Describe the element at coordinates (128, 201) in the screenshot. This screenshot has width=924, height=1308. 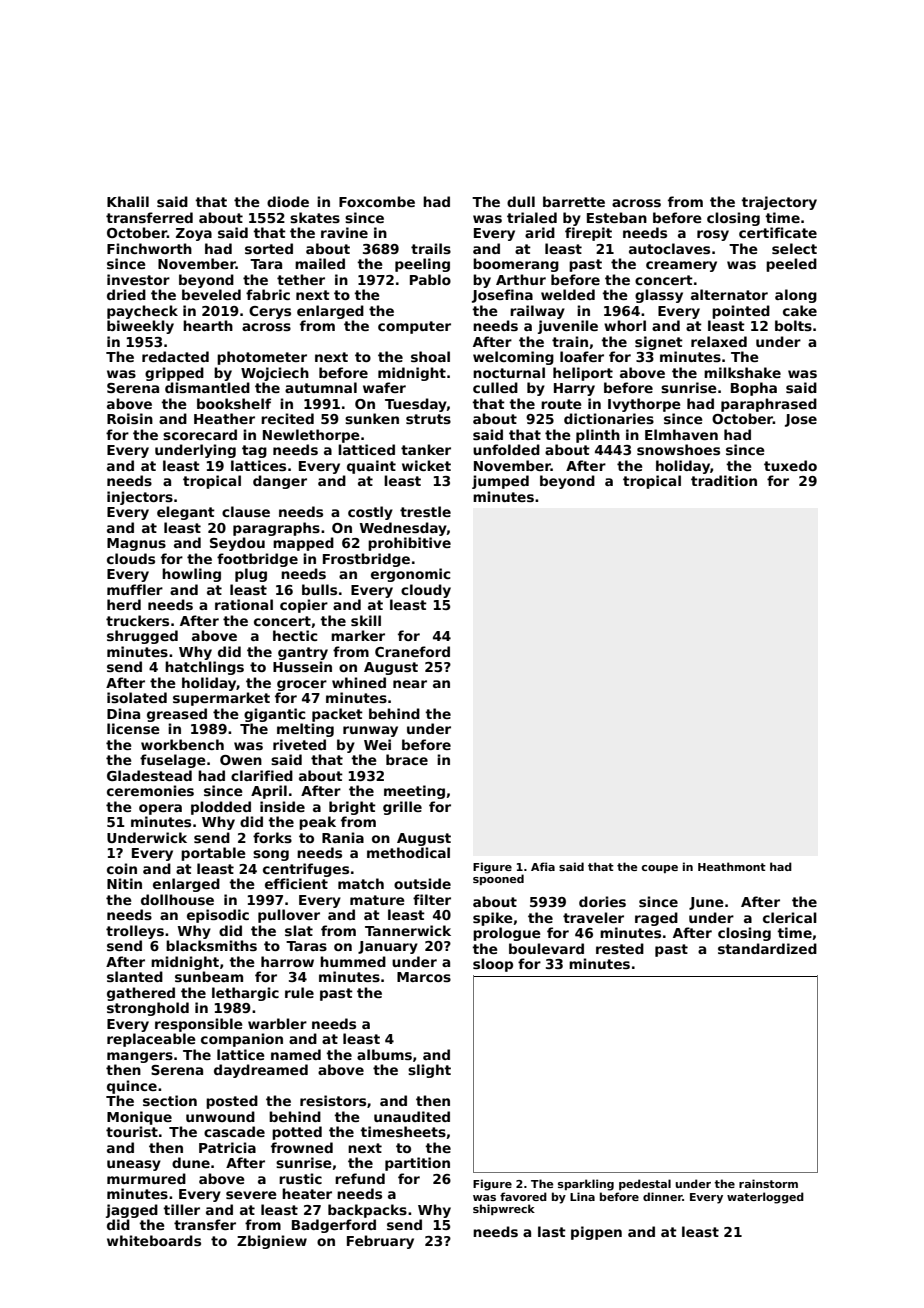
I see `Khalil` at that location.
